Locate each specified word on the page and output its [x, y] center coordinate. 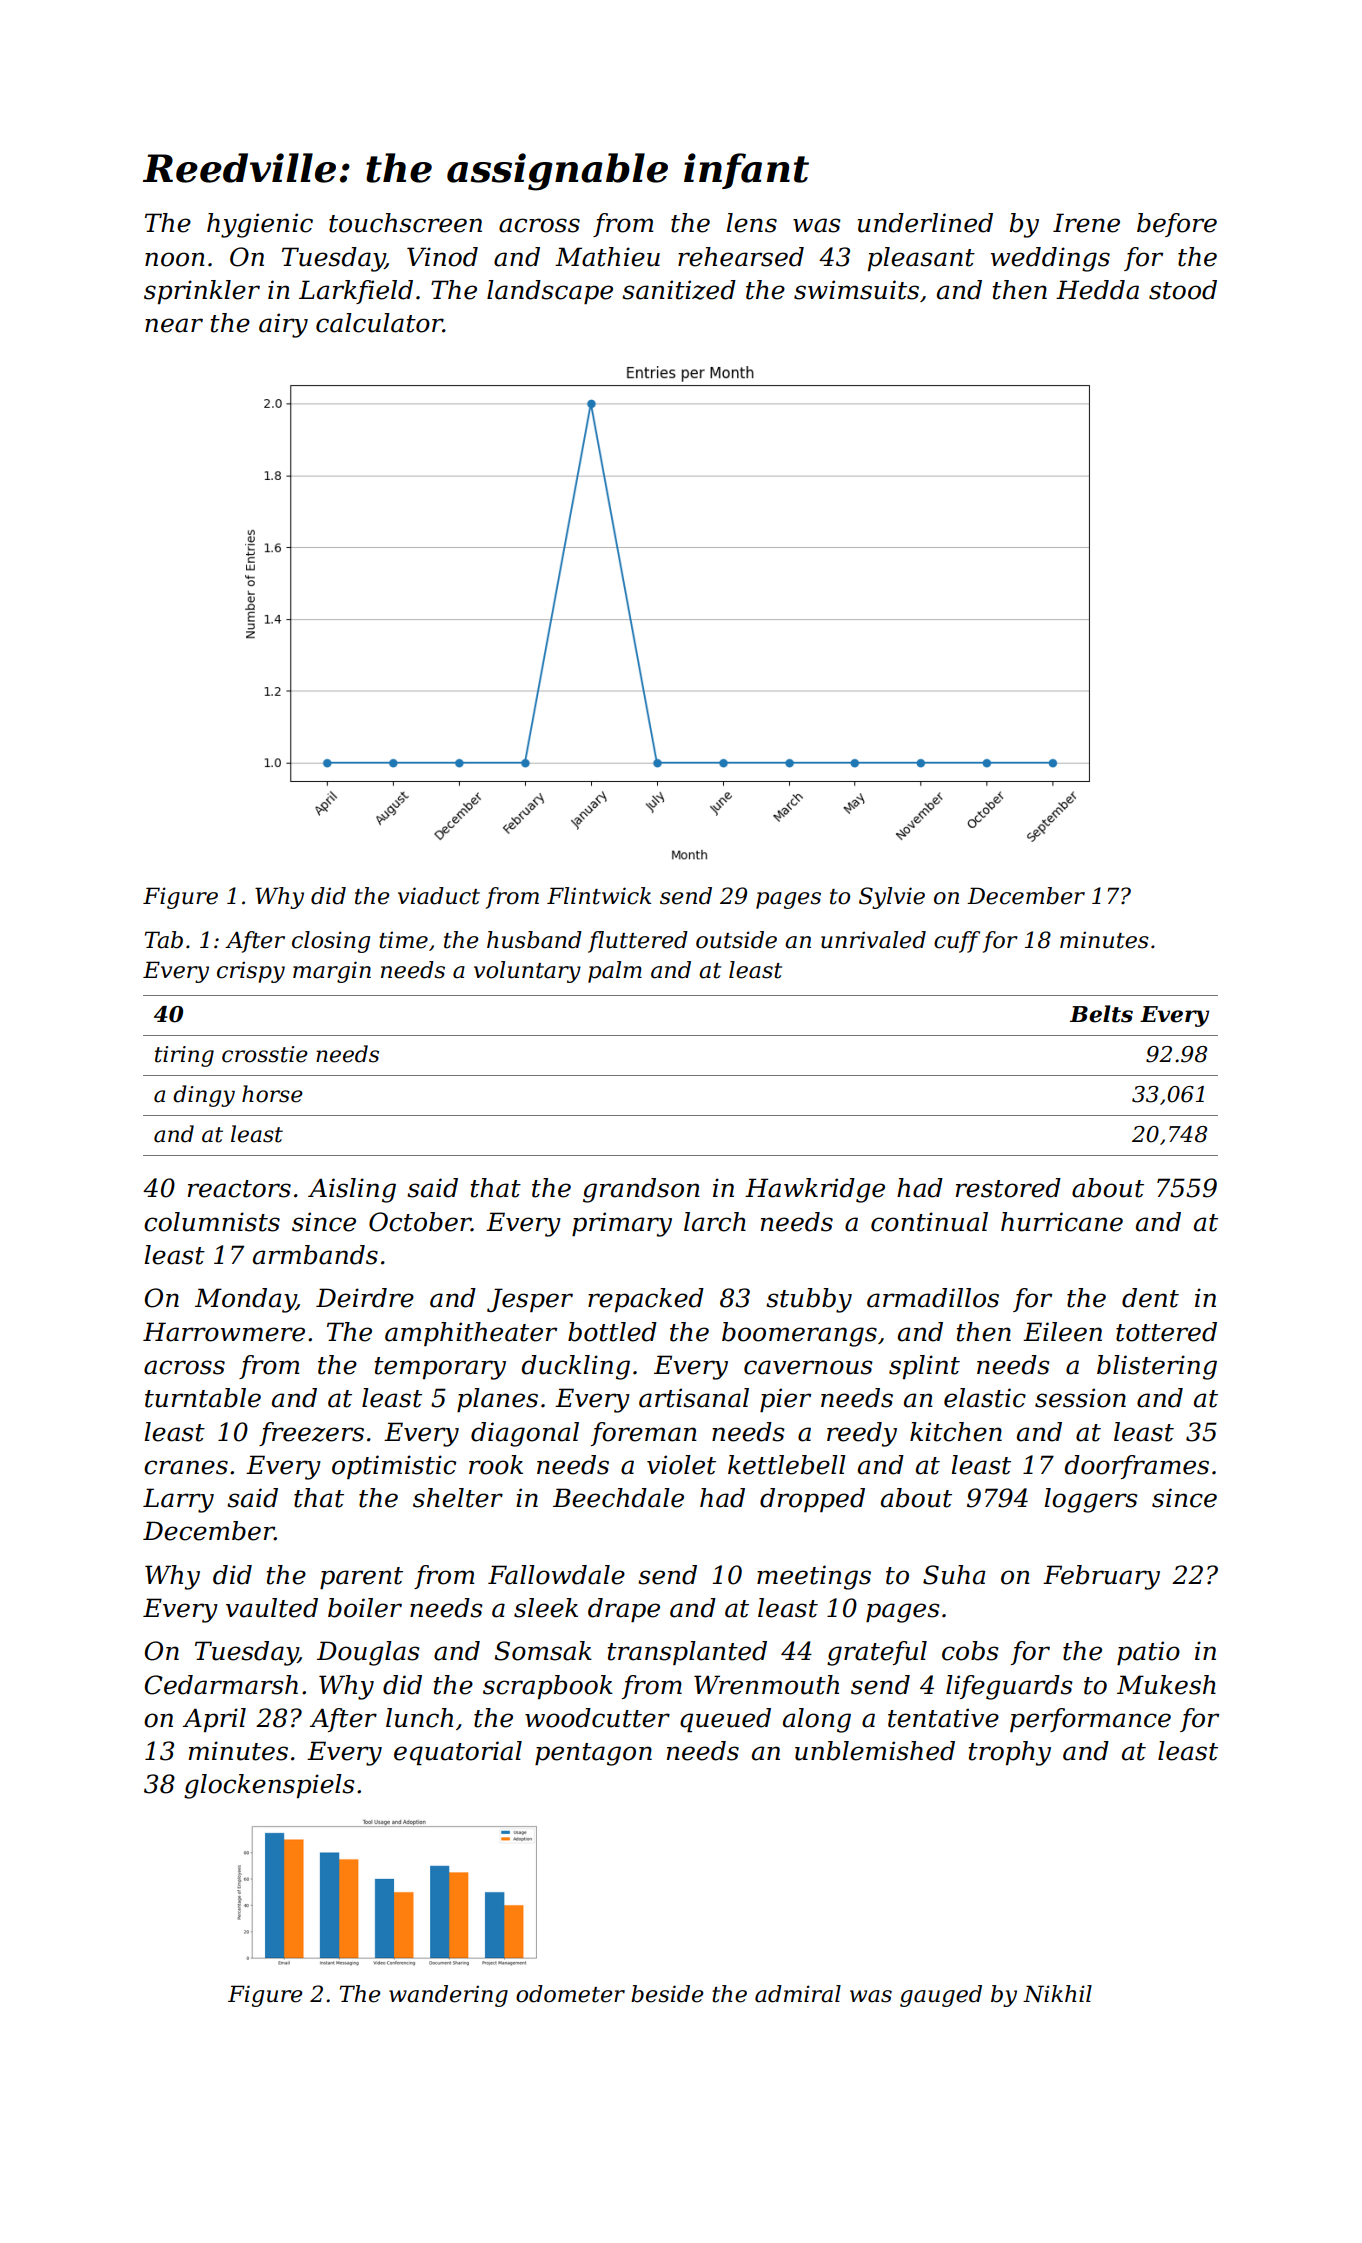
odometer [570, 1994]
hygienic [260, 225]
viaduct [439, 896]
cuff [957, 942]
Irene [1086, 223]
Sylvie [892, 898]
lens [751, 223]
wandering [448, 1996]
